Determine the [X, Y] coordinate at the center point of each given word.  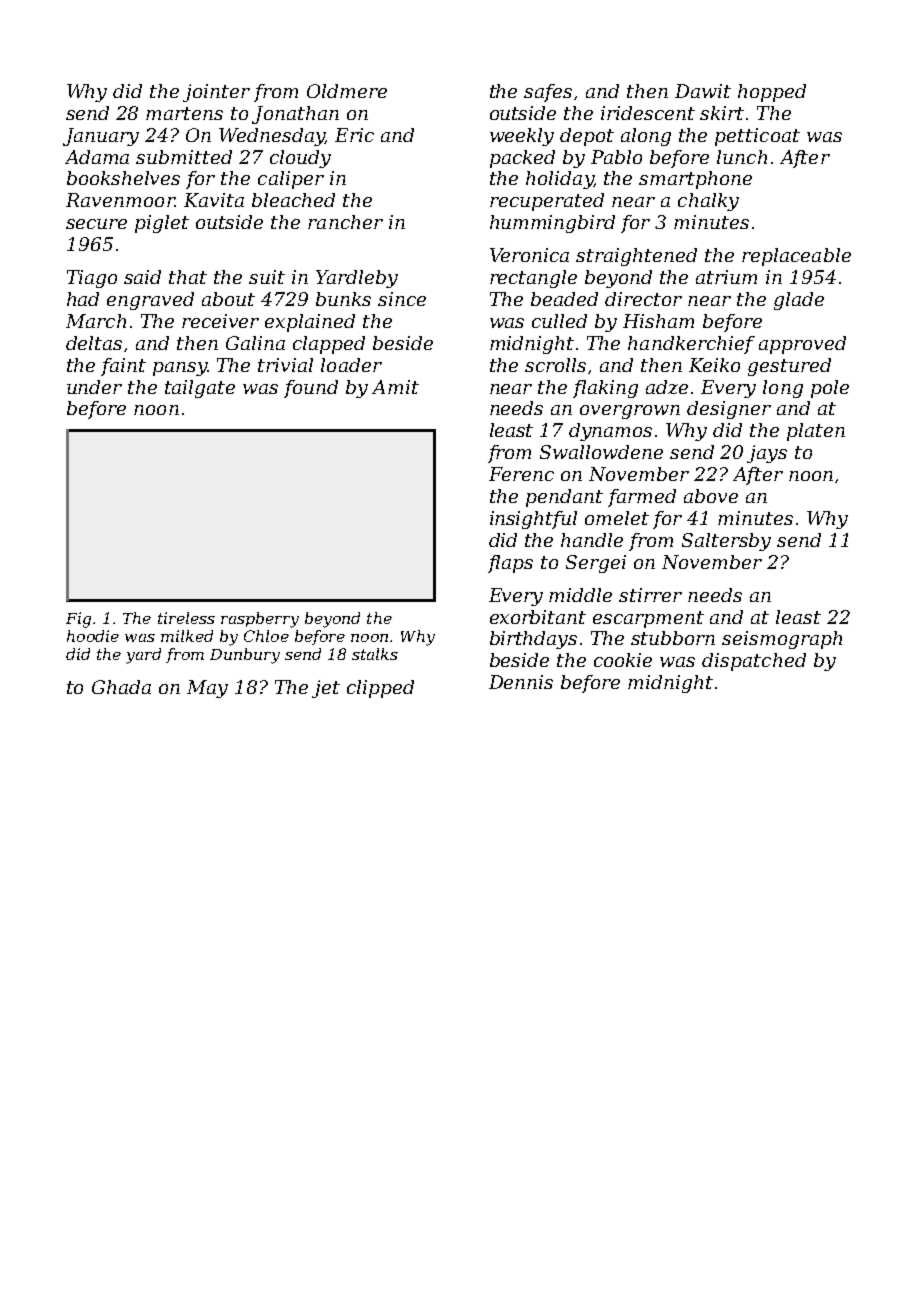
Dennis [521, 682]
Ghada [121, 687]
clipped [380, 689]
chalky [708, 202]
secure [96, 224]
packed [522, 159]
